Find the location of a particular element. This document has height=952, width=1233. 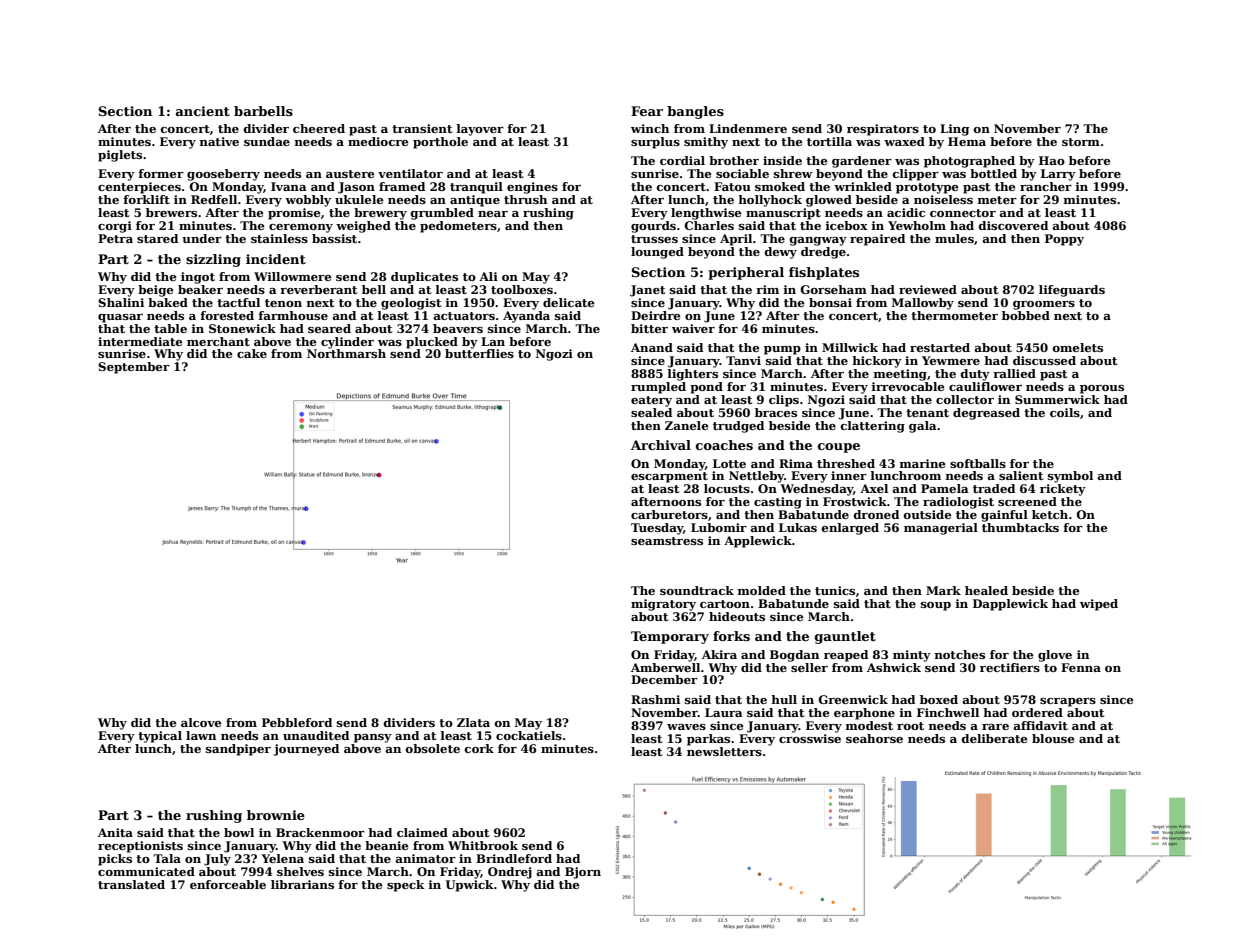

scrapers is located at coordinates (1068, 702).
